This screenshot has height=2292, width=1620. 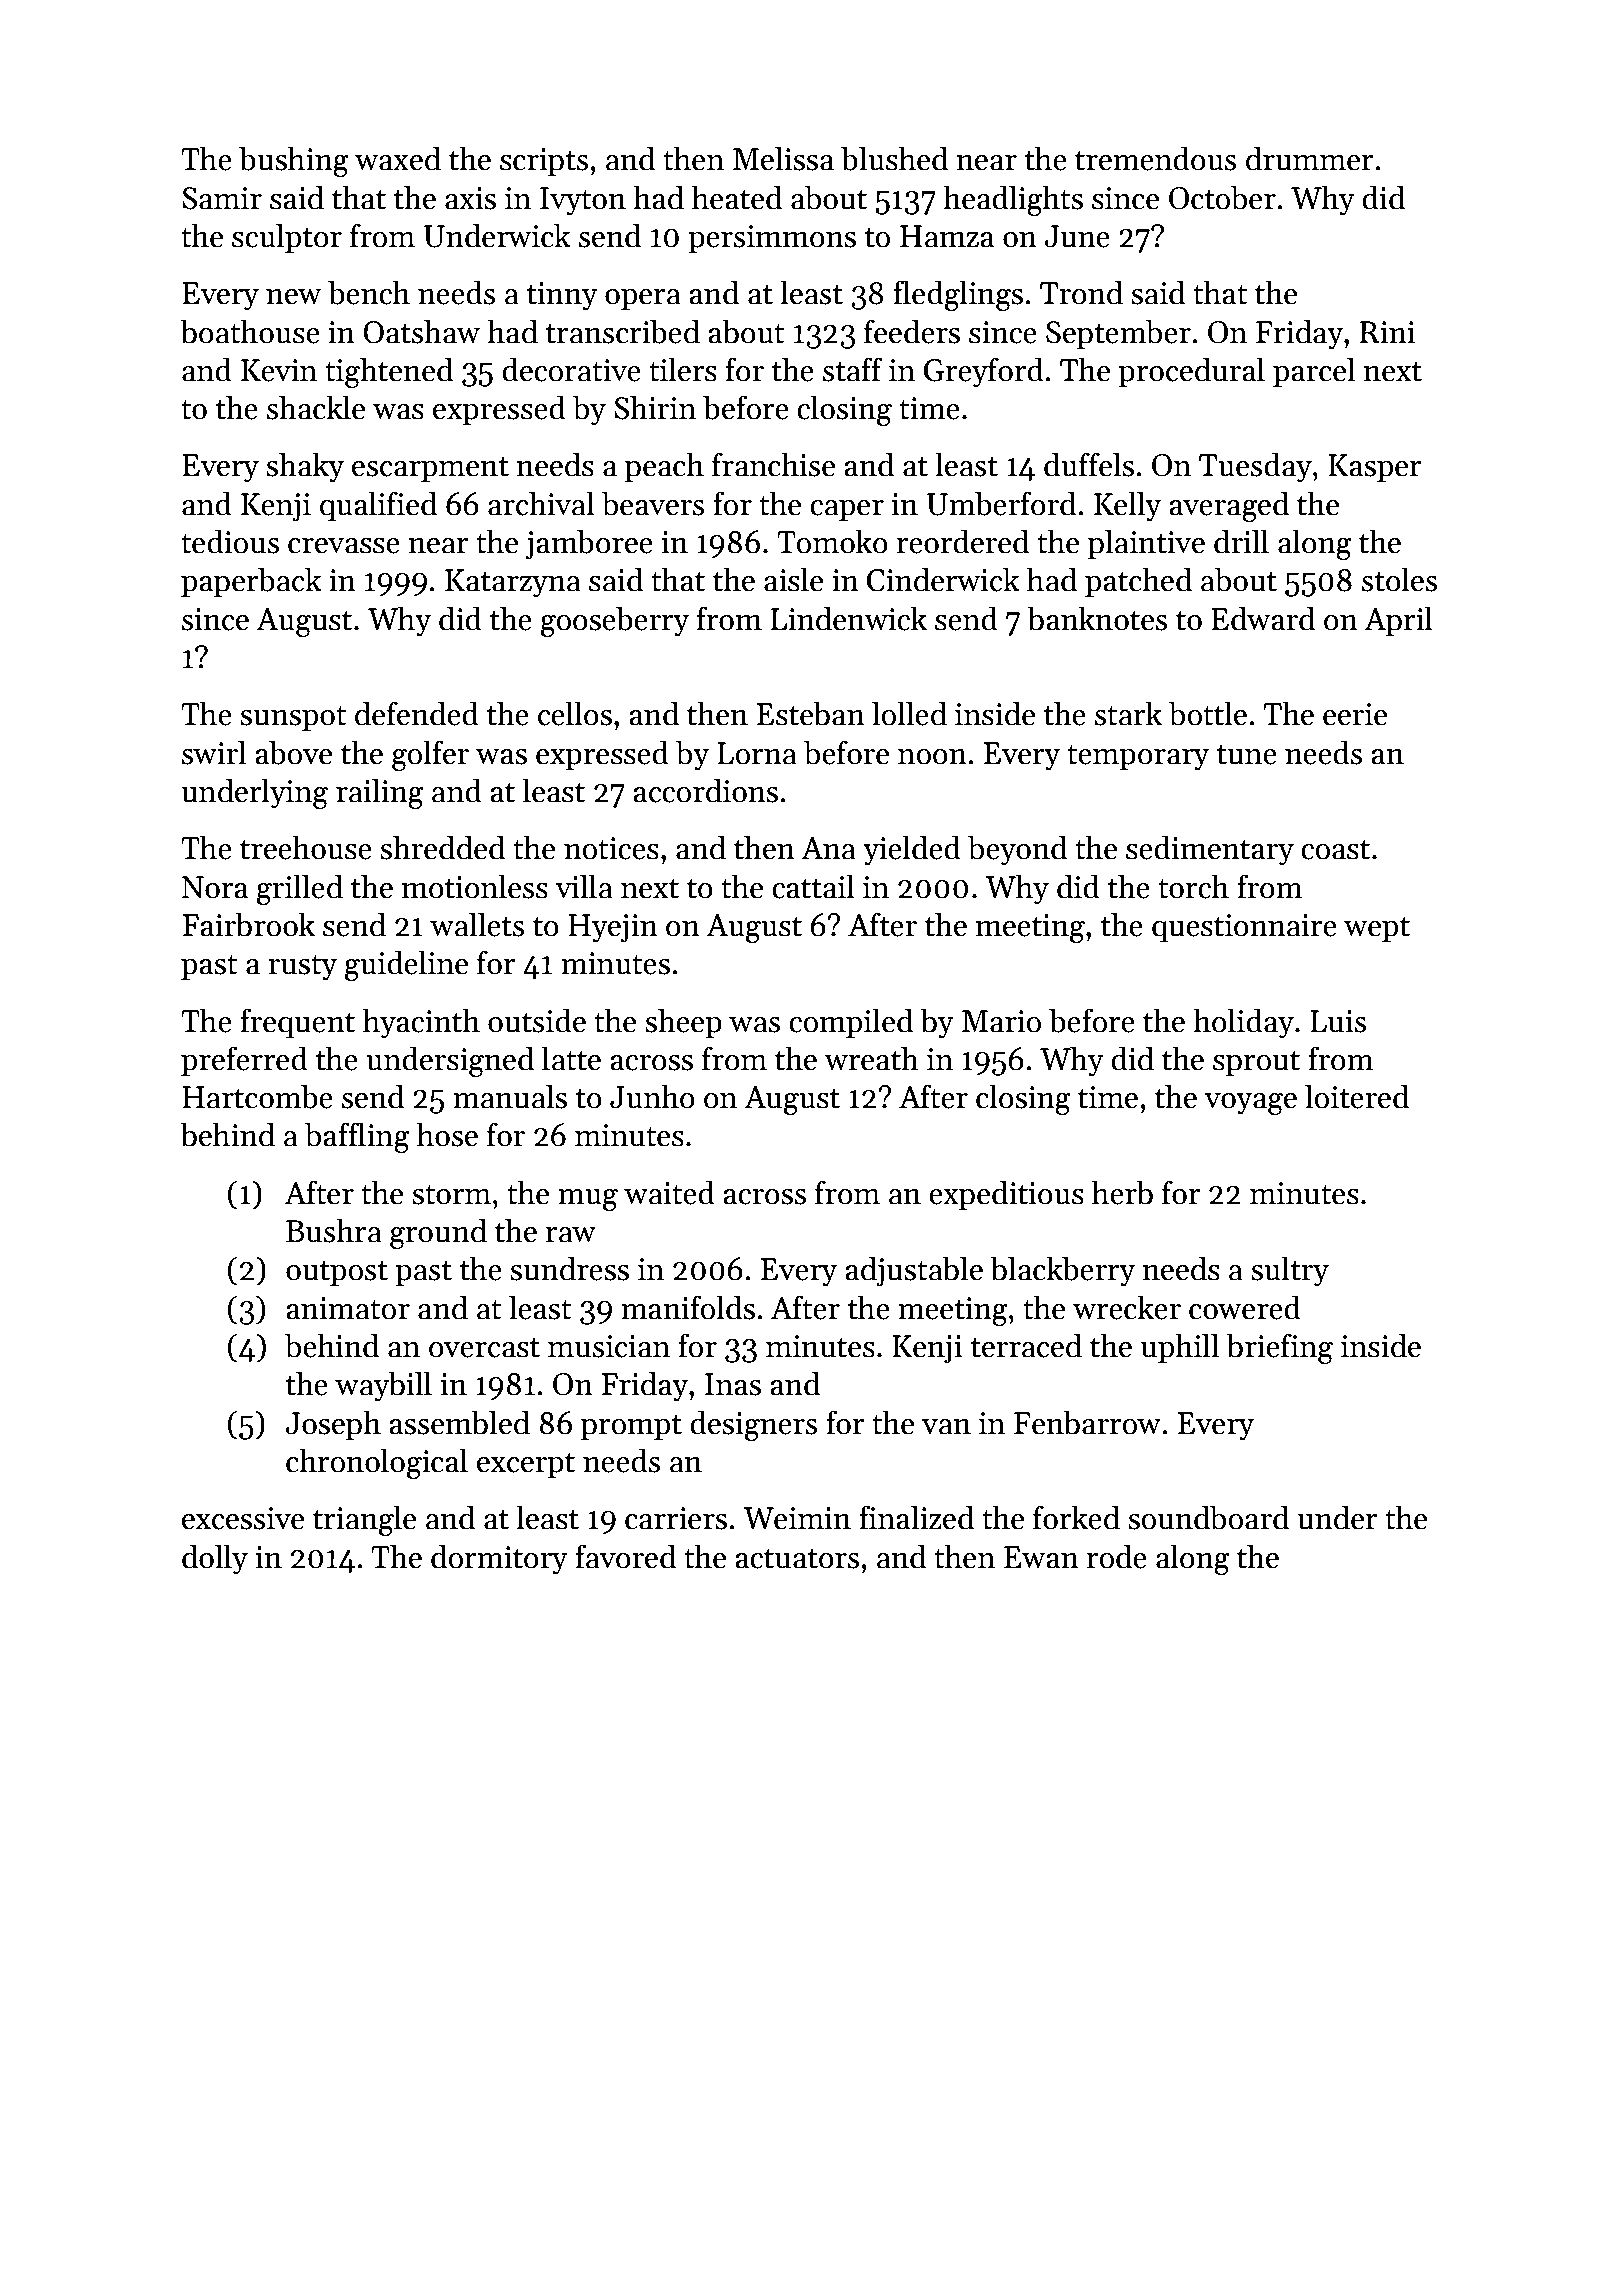 I want to click on aisle, so click(x=793, y=579).
